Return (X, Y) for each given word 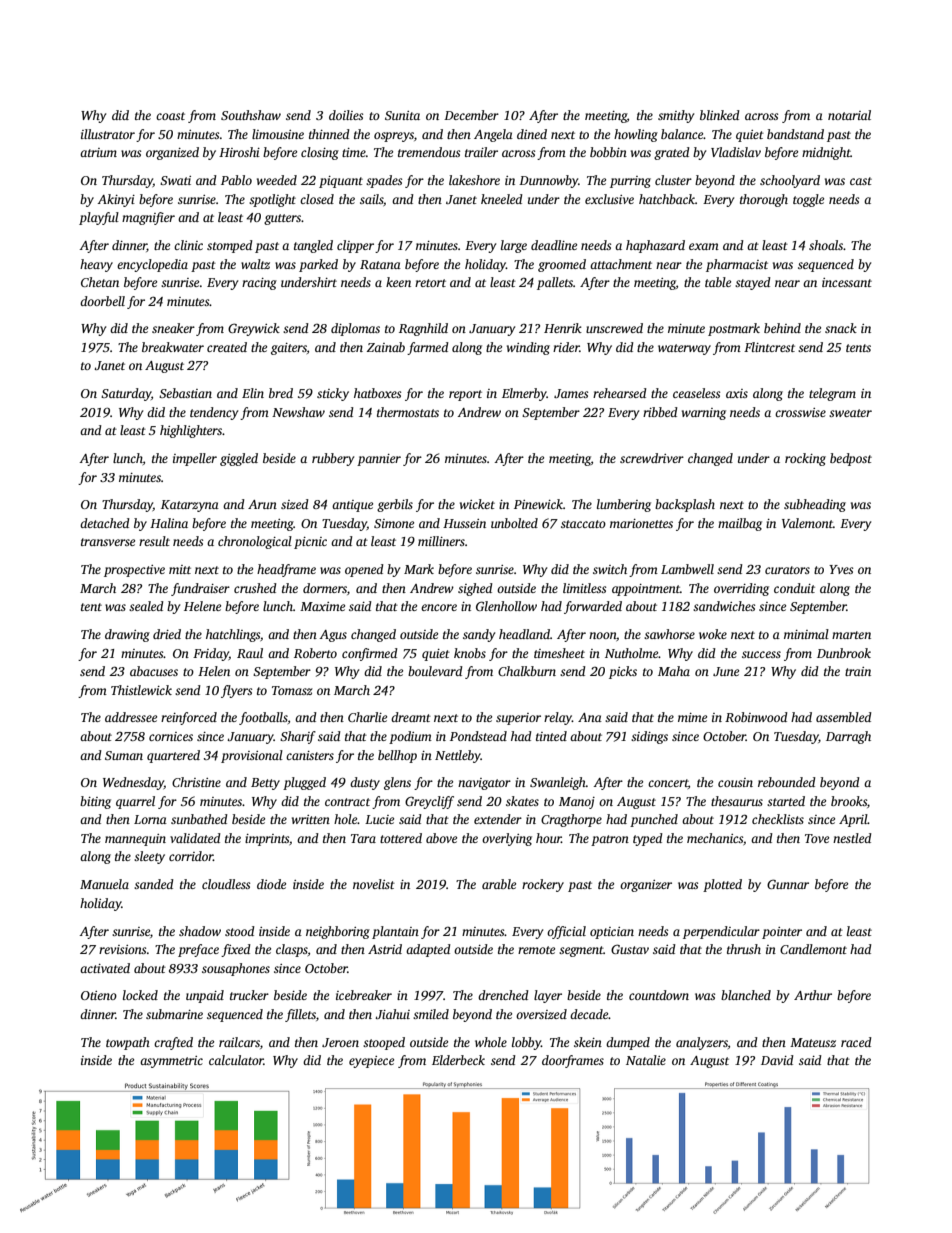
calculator (236, 1060)
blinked (720, 115)
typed (648, 839)
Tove (817, 838)
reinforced (189, 718)
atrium (98, 152)
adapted (428, 950)
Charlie (367, 717)
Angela (493, 135)
